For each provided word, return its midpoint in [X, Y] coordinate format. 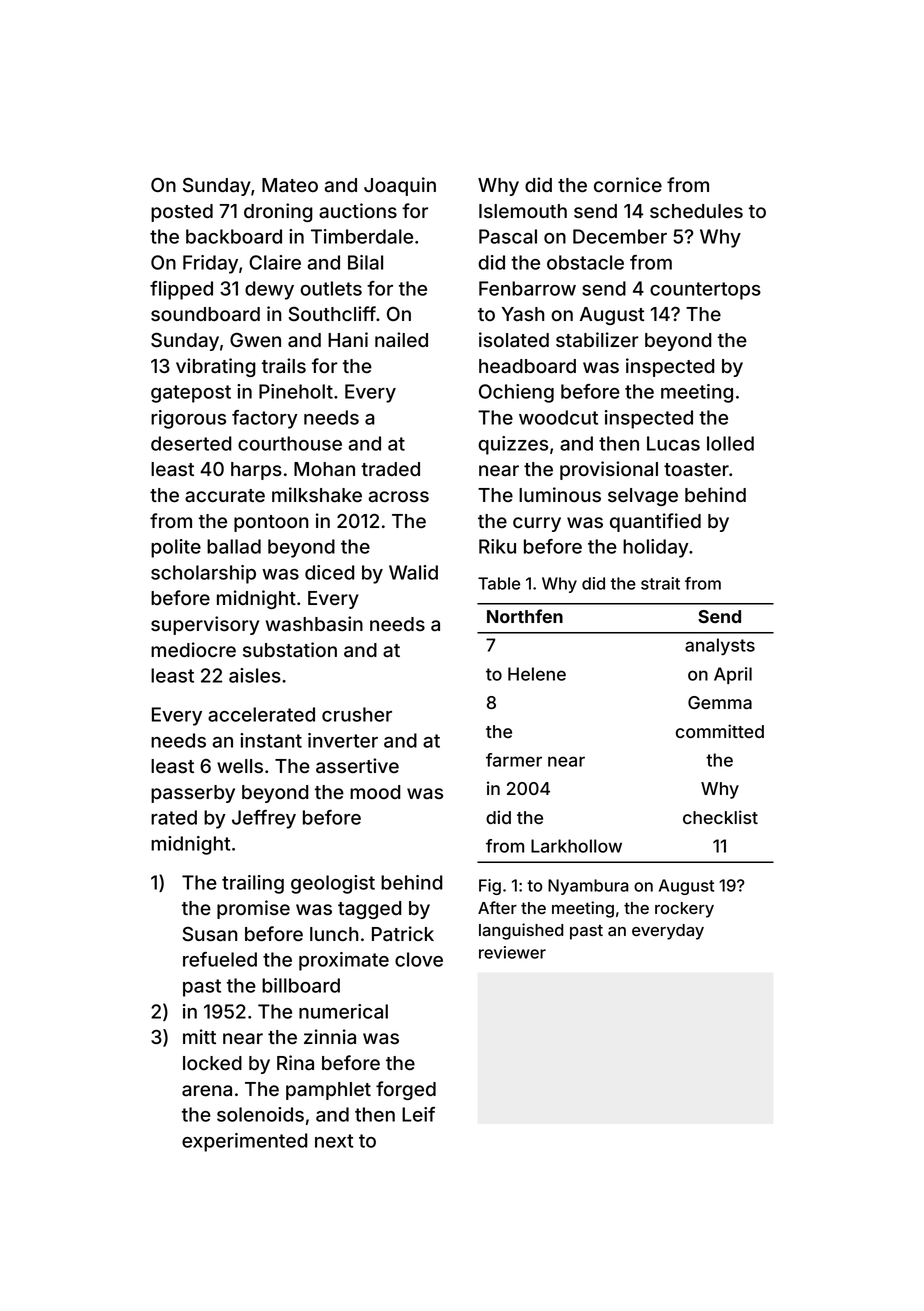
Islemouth [523, 211]
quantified [655, 522]
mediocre [193, 649]
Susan [209, 934]
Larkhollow [576, 846]
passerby [193, 794]
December [620, 236]
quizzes [513, 445]
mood [375, 792]
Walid [413, 572]
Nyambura [588, 887]
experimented [245, 1142]
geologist [333, 884]
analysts [720, 646]
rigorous [188, 419]
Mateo [290, 185]
